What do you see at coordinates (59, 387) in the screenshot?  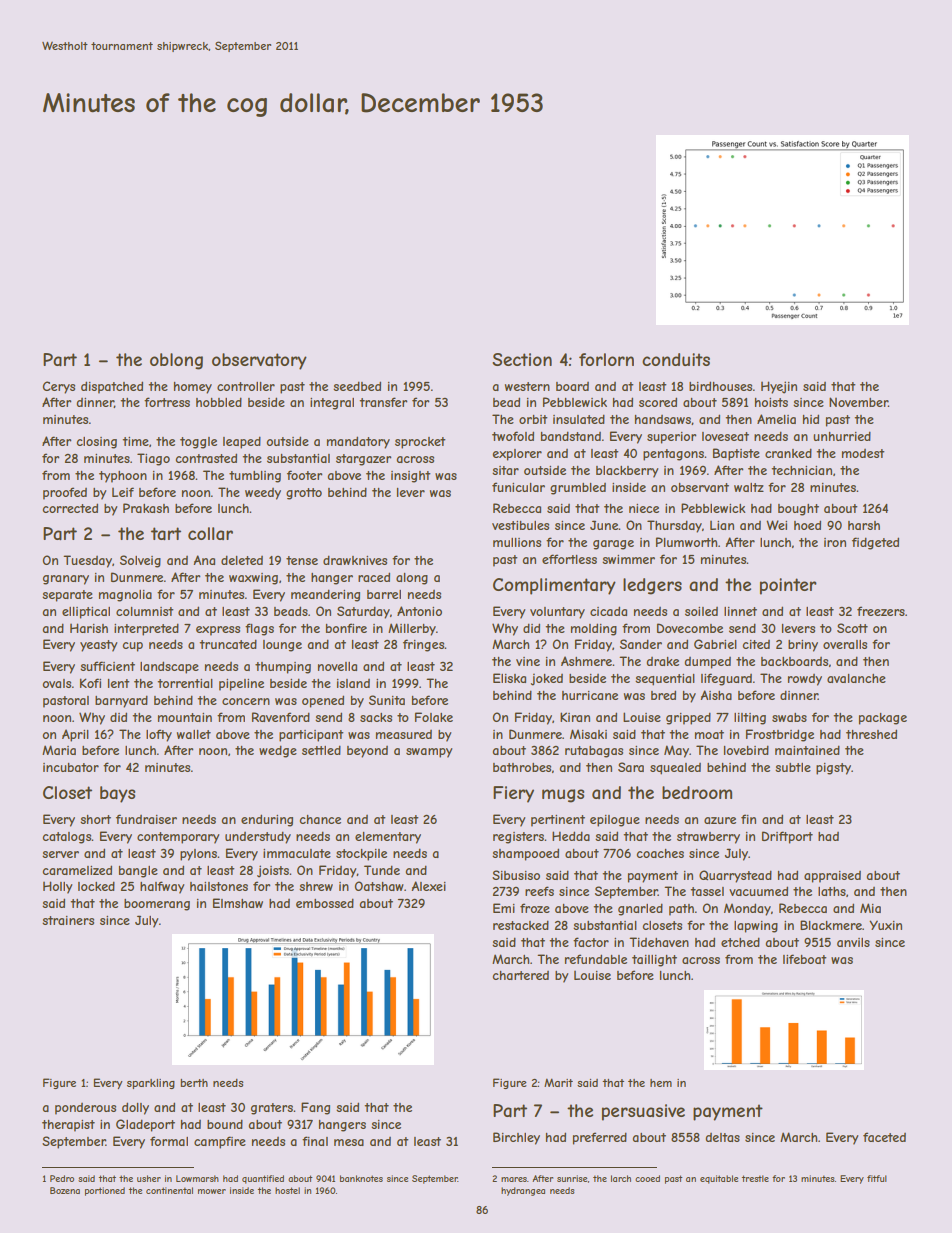 I see `Cerys` at bounding box center [59, 387].
